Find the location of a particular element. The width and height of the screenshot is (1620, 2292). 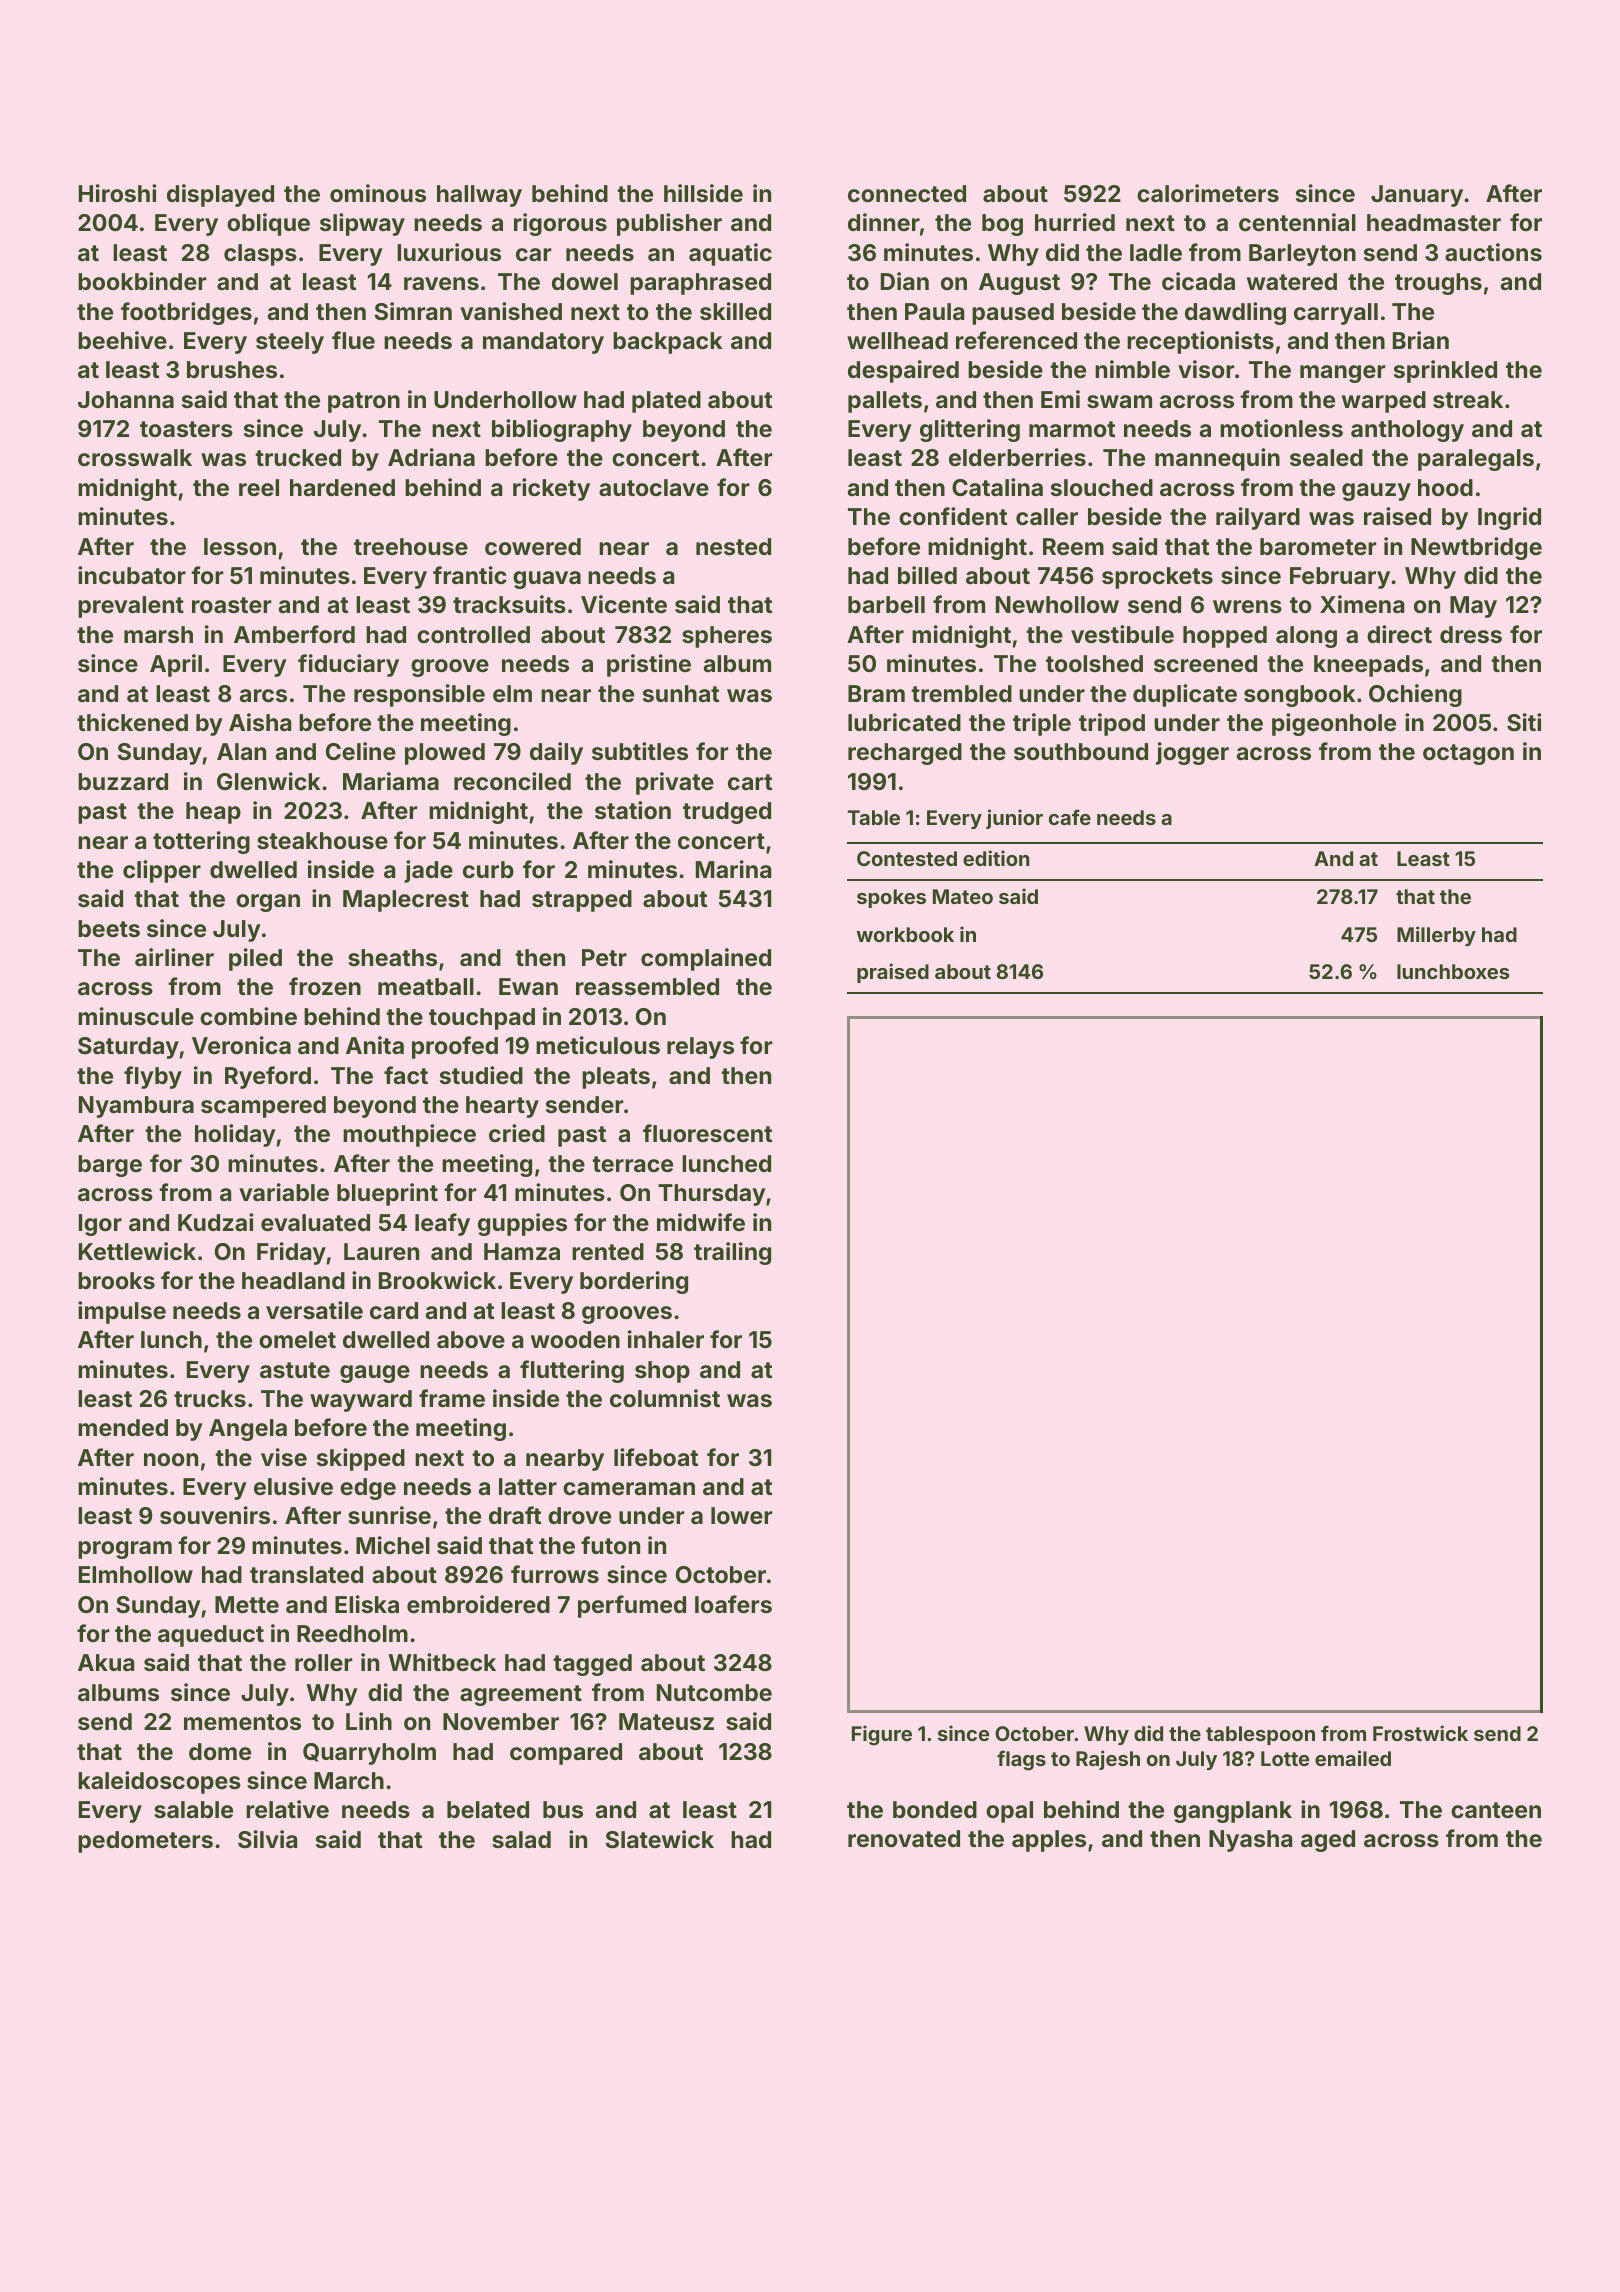

leafy is located at coordinates (442, 1224).
